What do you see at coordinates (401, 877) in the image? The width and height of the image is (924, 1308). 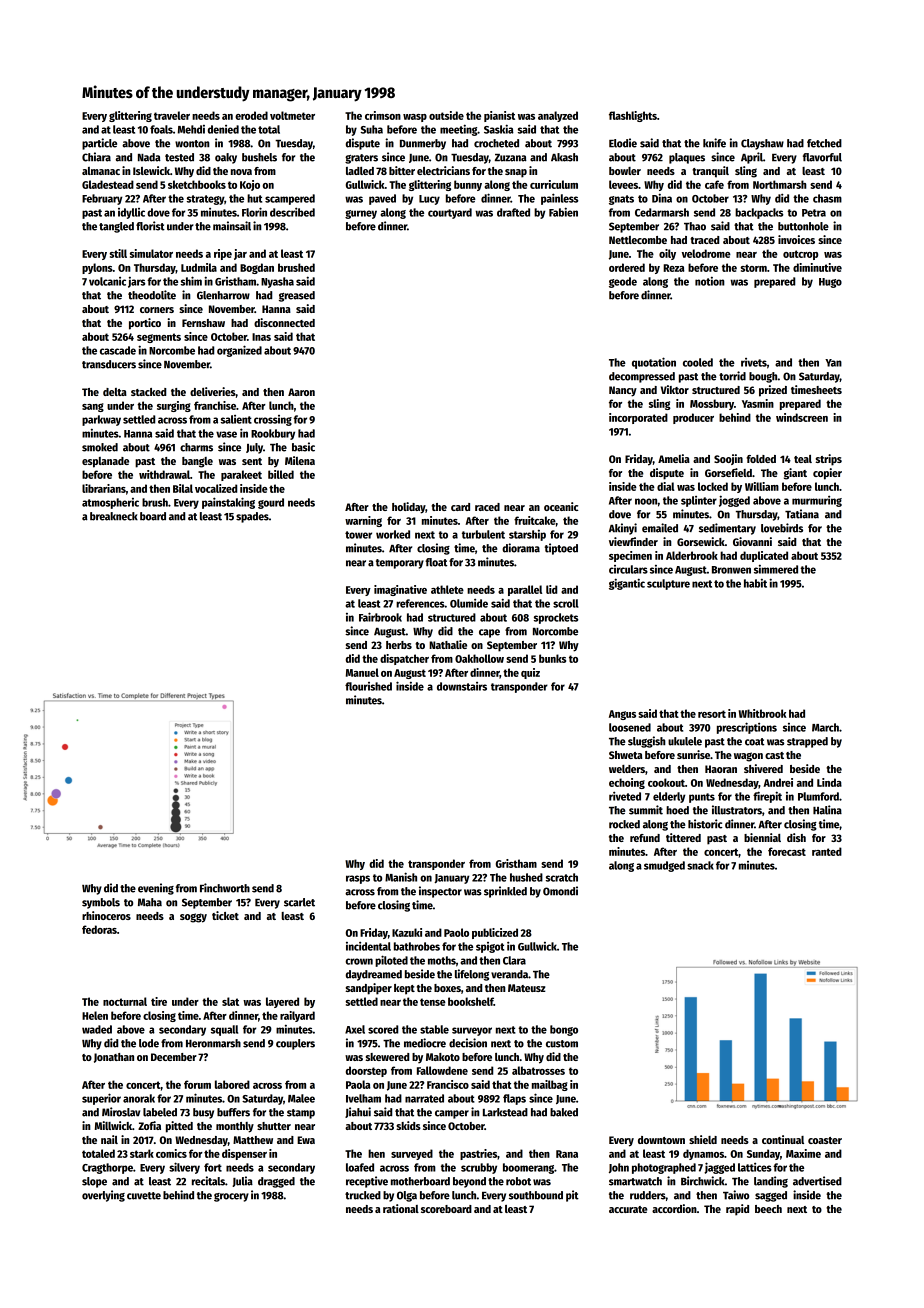 I see `Manish` at bounding box center [401, 877].
